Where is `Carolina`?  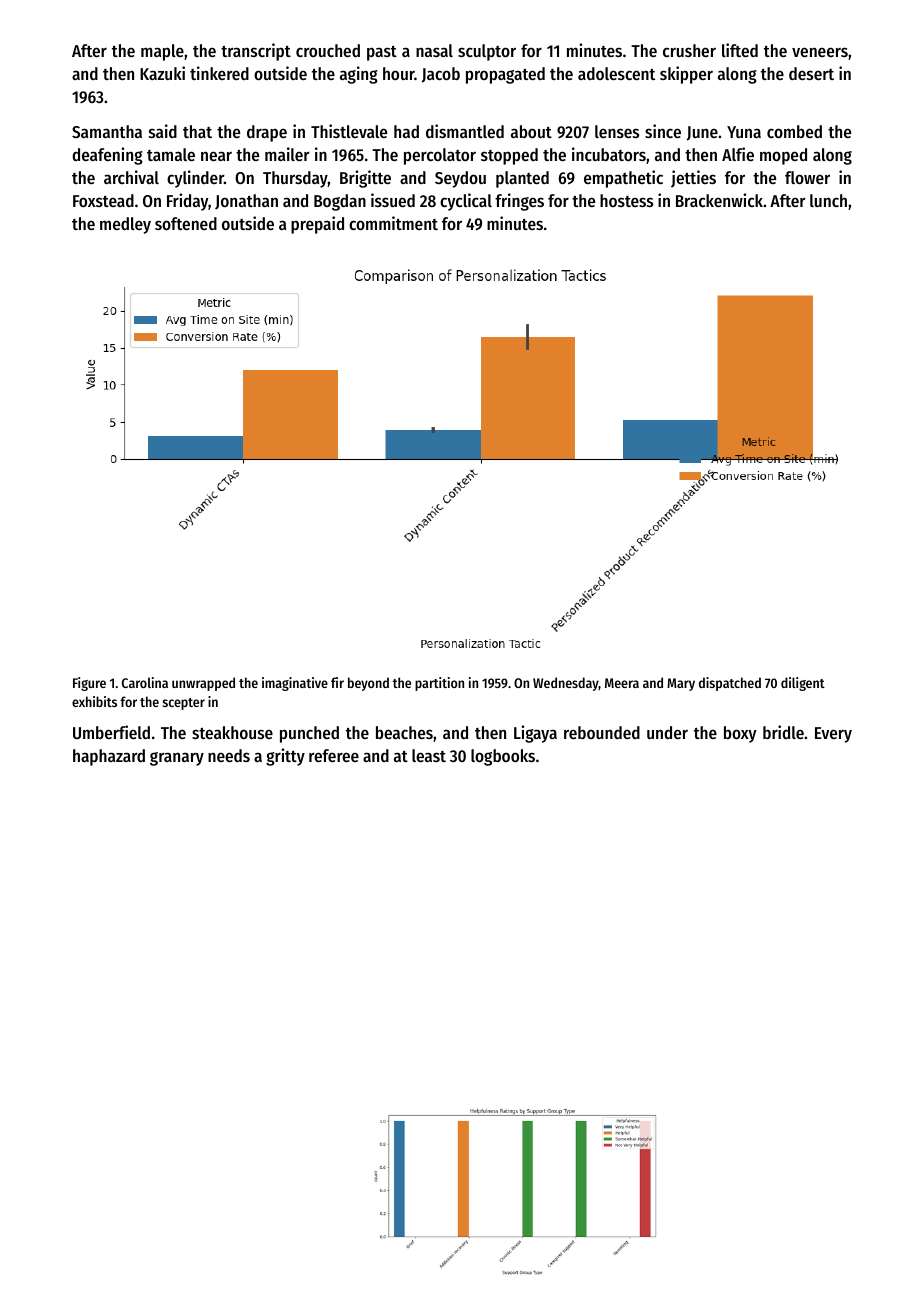 Carolina is located at coordinates (145, 682).
